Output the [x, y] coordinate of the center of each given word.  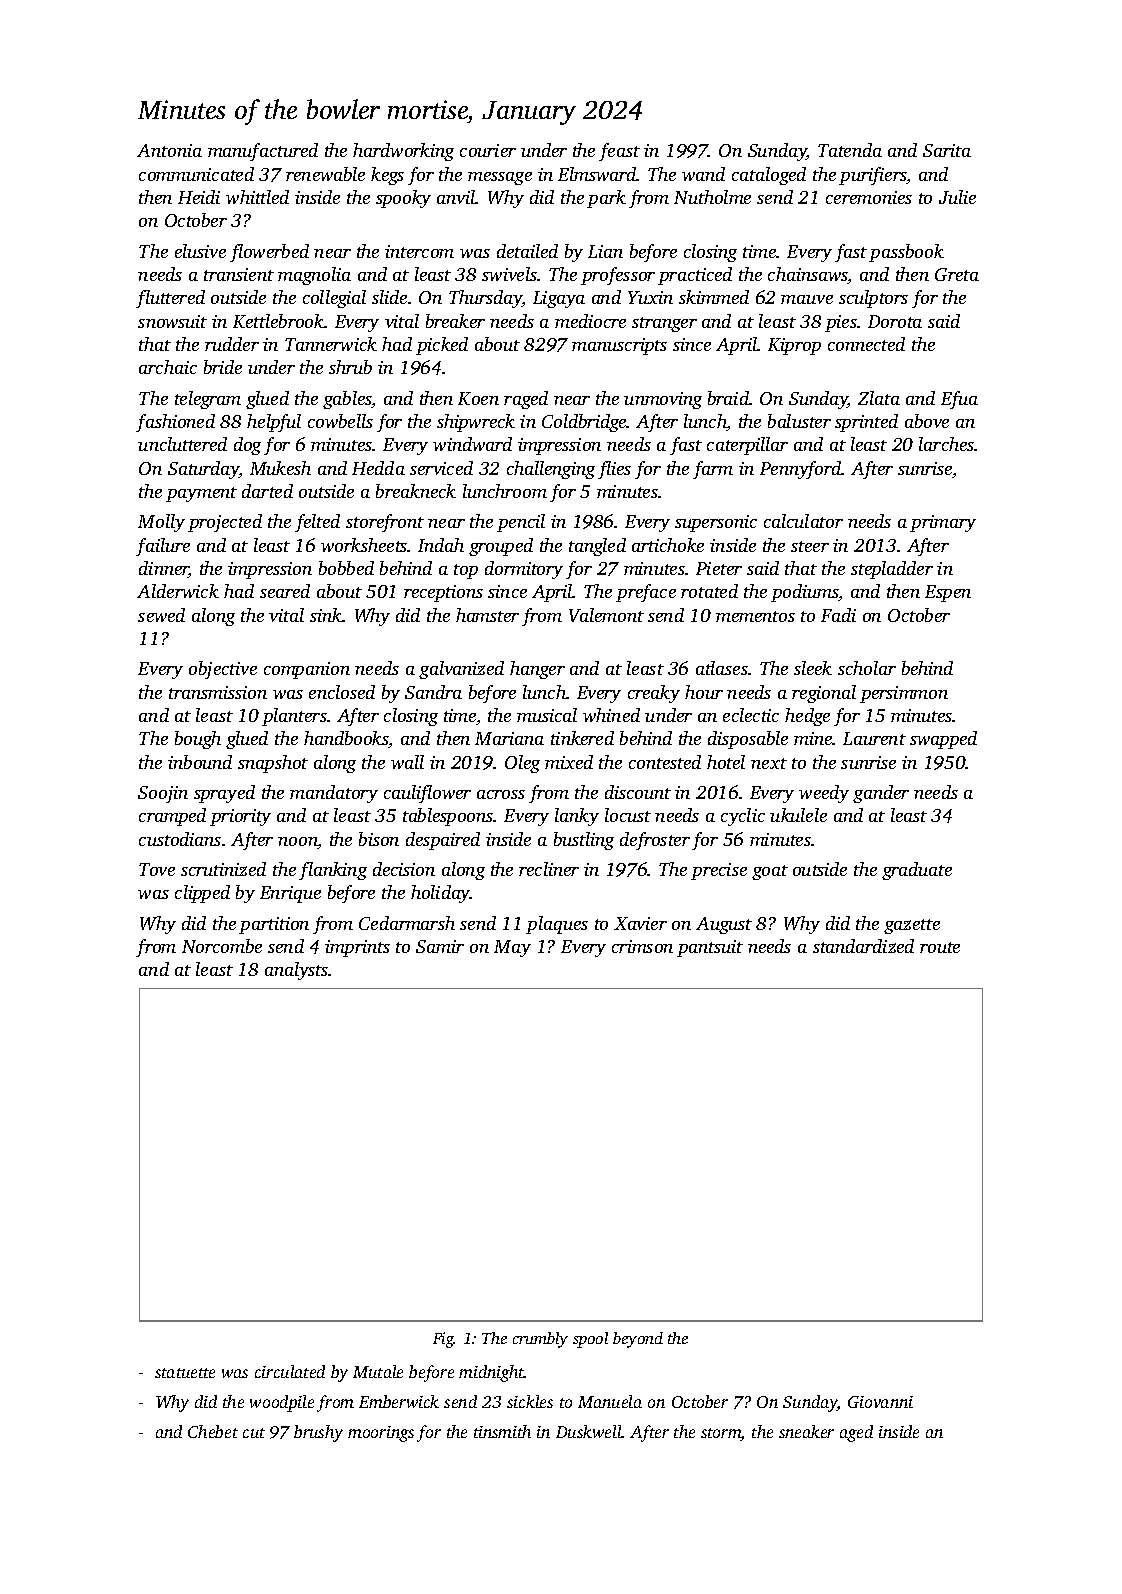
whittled [257, 197]
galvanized [461, 670]
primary [943, 523]
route [940, 947]
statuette [185, 1373]
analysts [297, 971]
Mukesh [280, 468]
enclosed [342, 692]
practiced [695, 276]
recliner [549, 869]
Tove [157, 869]
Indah [441, 545]
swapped [943, 740]
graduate [917, 871]
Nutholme [712, 197]
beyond [638, 1340]
